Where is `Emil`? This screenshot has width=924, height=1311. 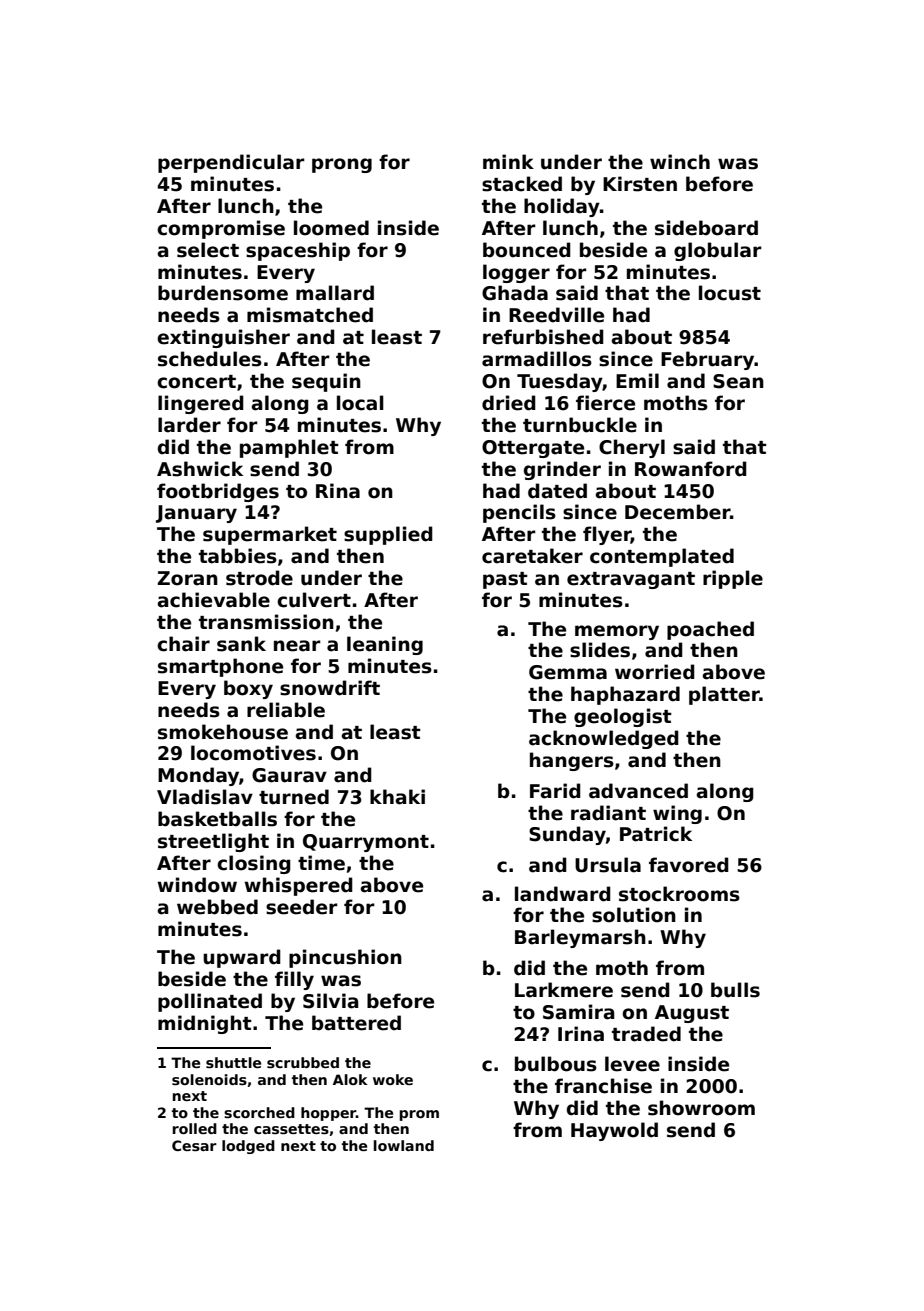
Emil is located at coordinates (637, 380).
